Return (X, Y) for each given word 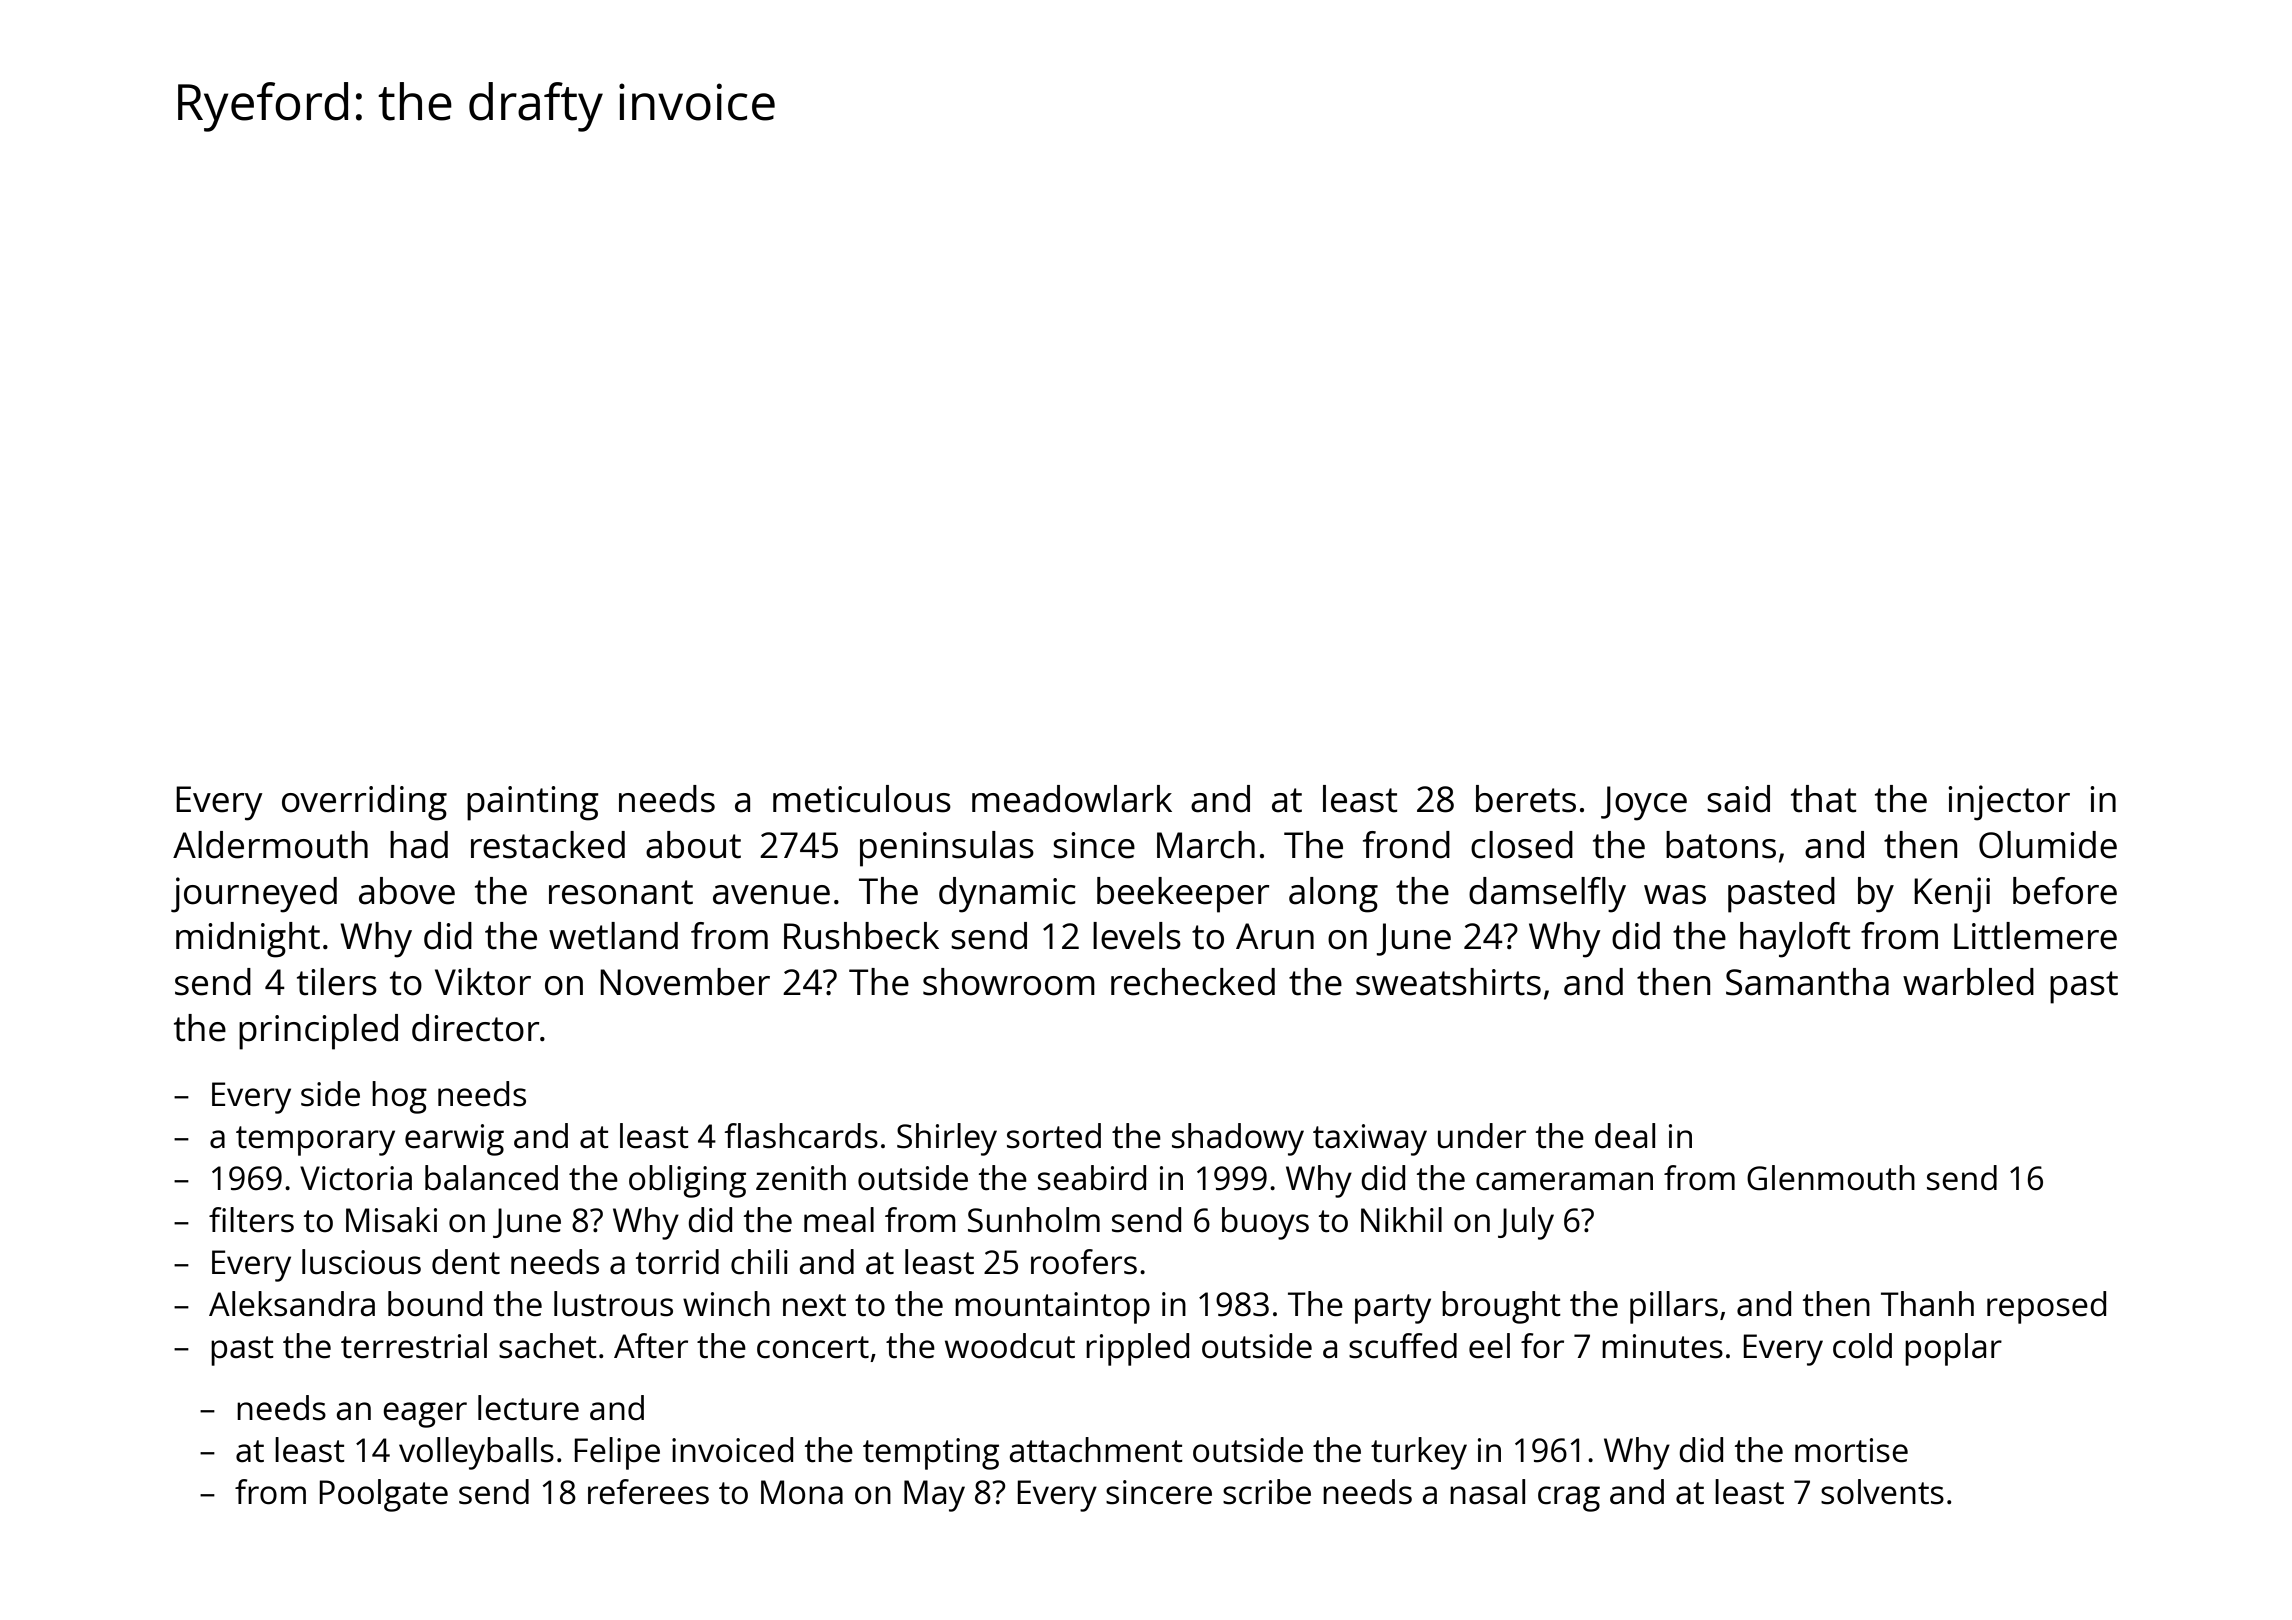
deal (1625, 1136)
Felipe (617, 1453)
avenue (771, 895)
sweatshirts (1448, 982)
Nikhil (1401, 1219)
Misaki (391, 1220)
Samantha (1807, 982)
